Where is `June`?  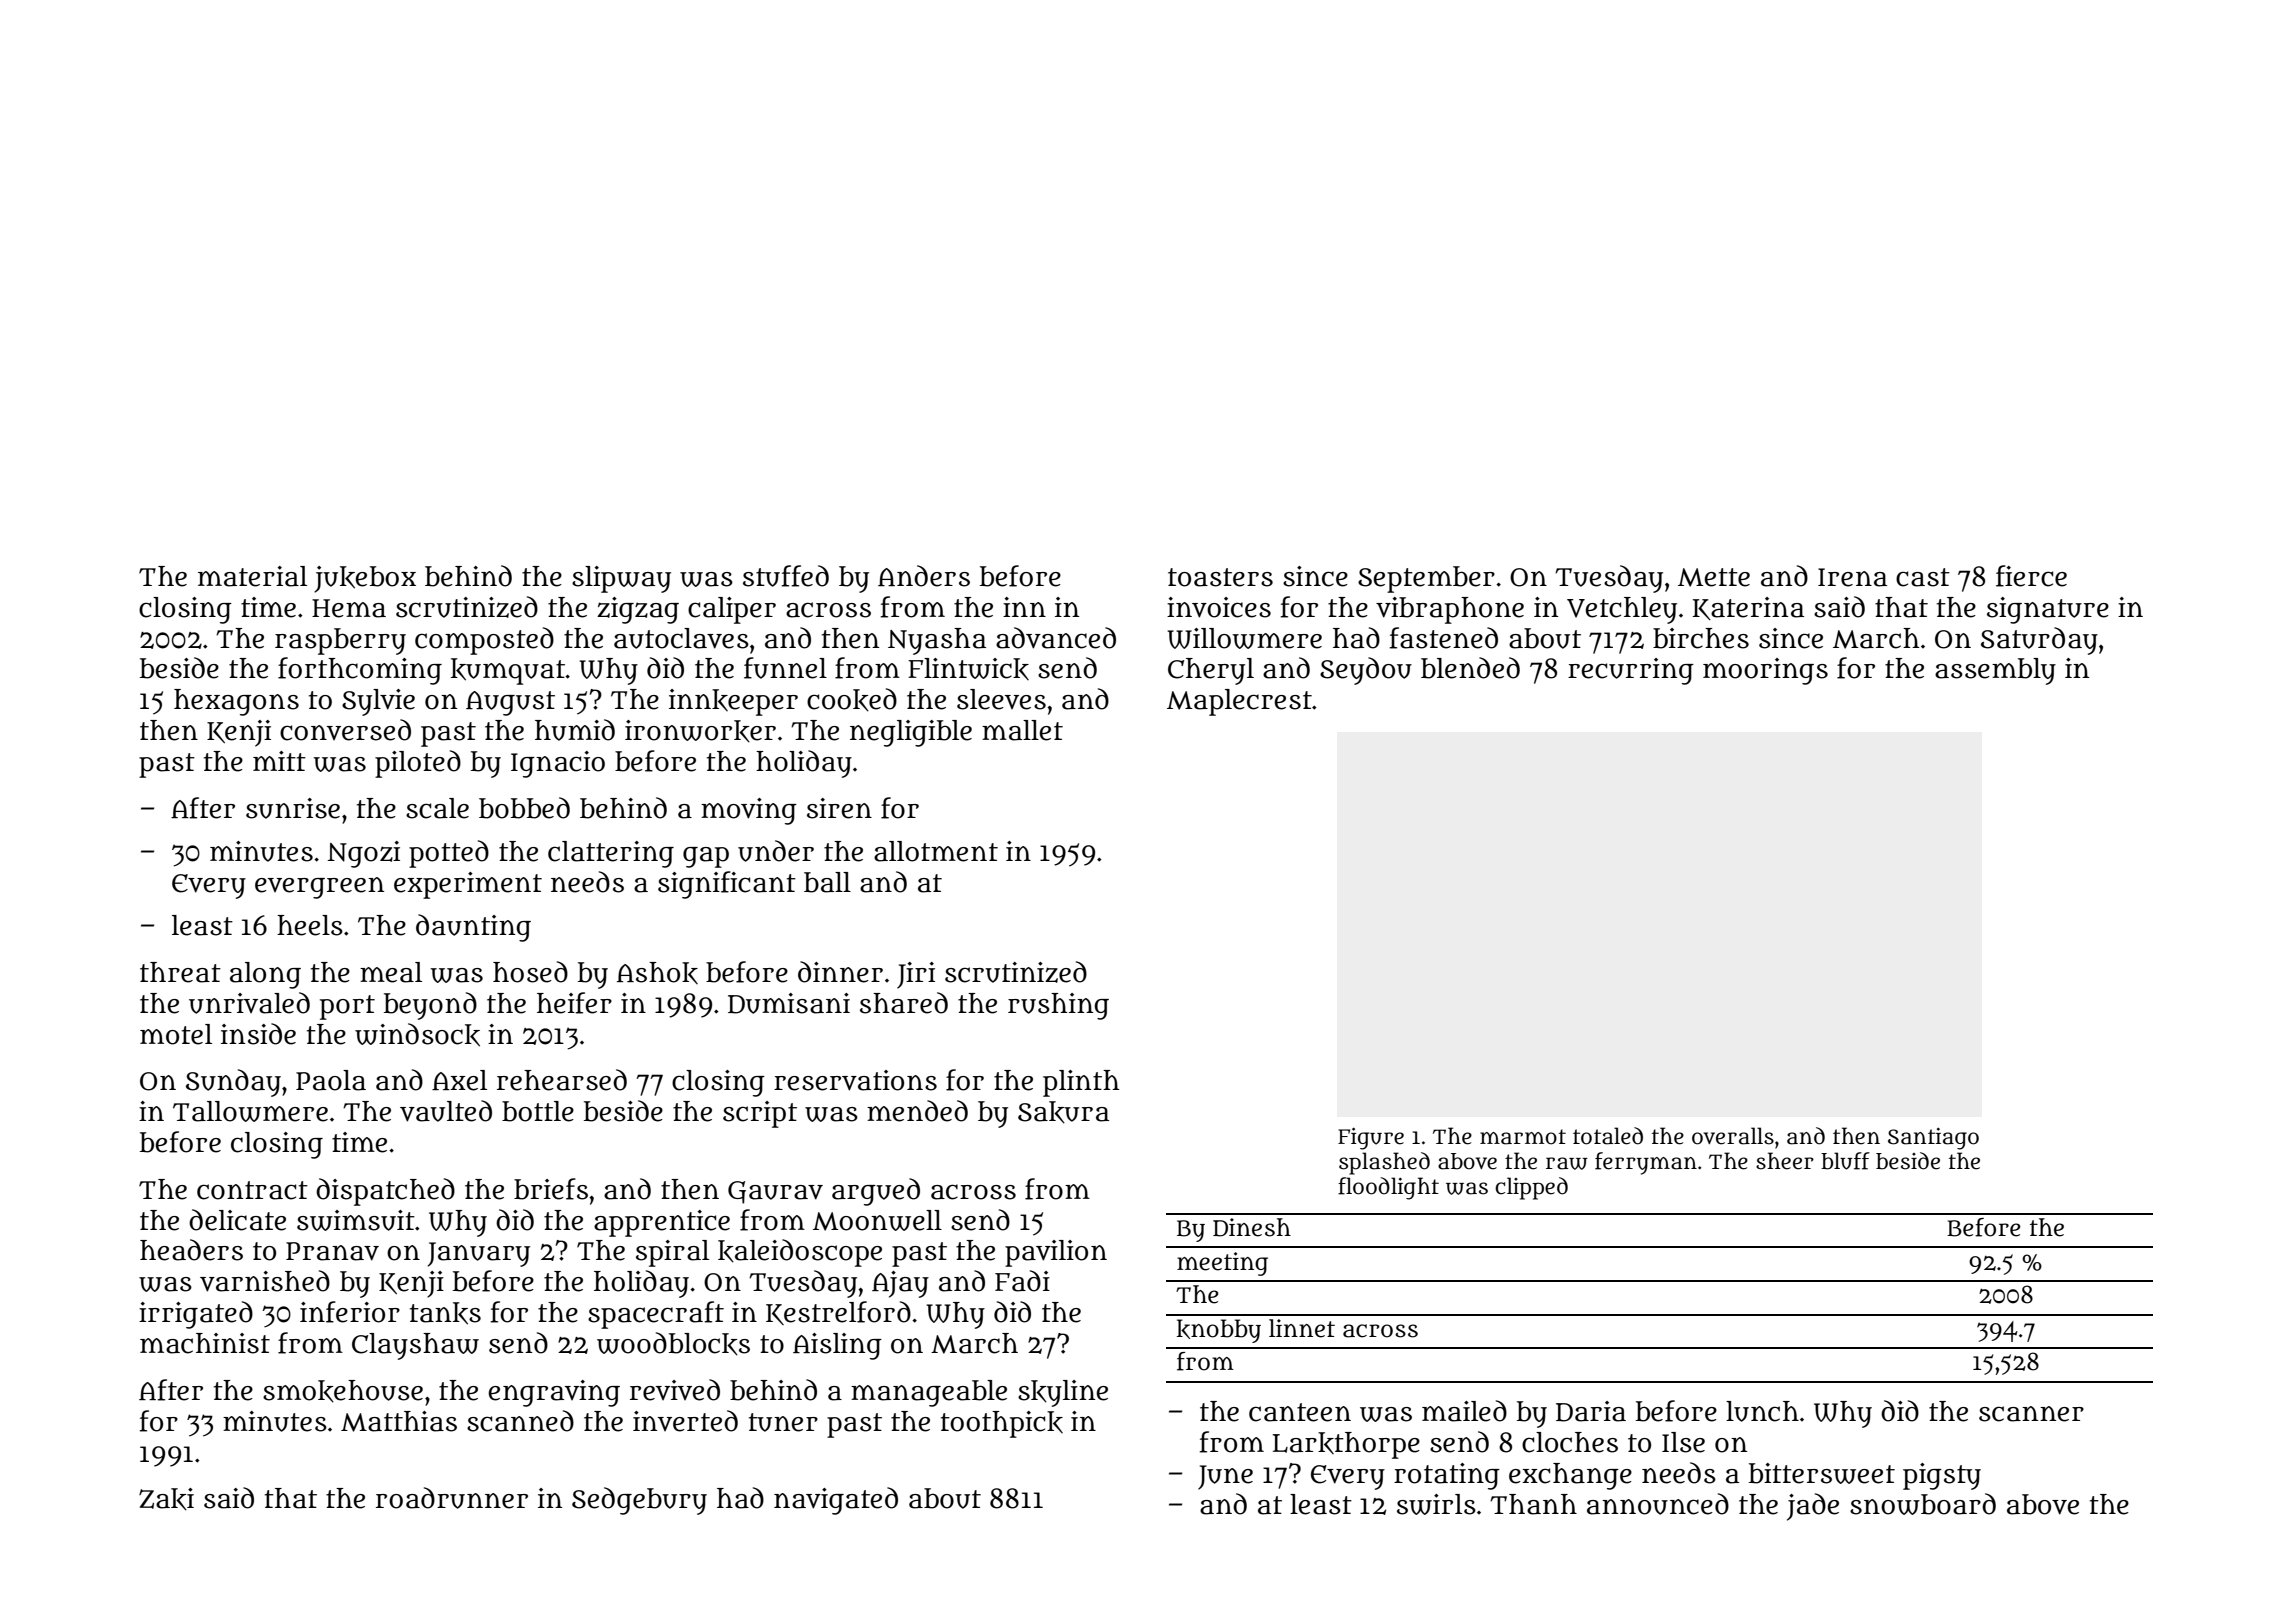
June is located at coordinates (1225, 1477).
